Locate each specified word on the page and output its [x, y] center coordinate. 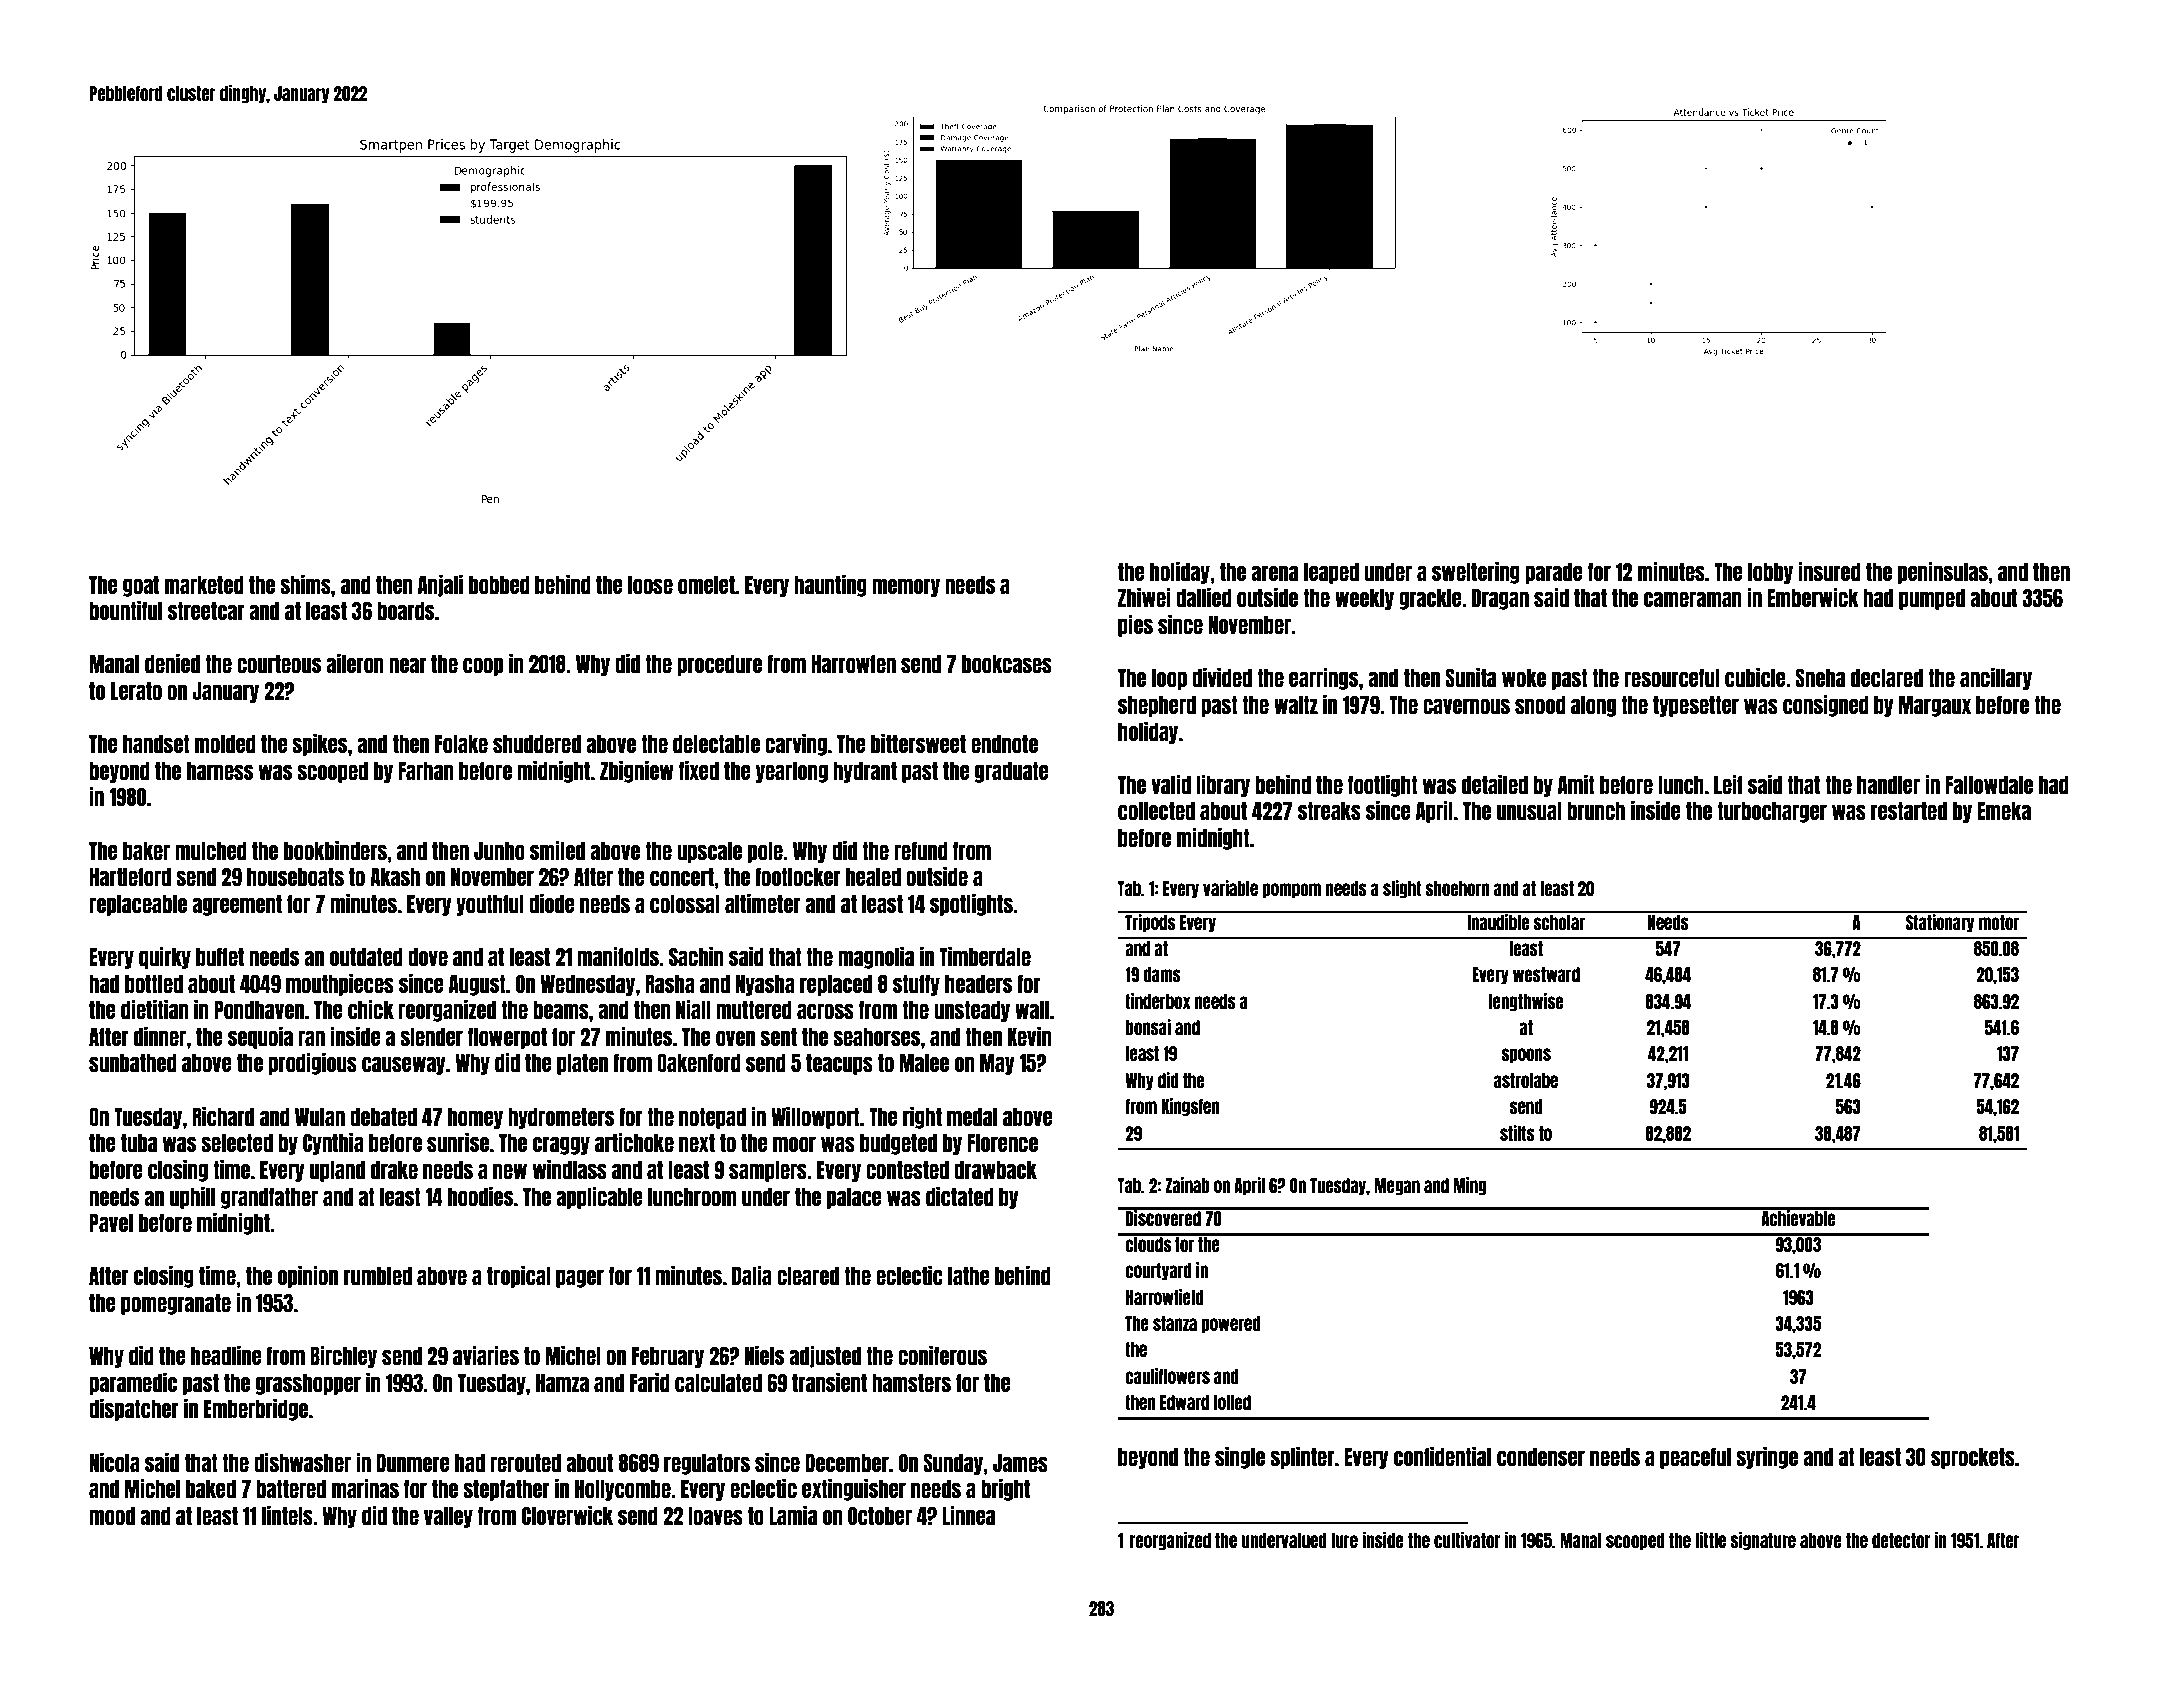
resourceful [1672, 678]
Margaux [1935, 706]
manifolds [618, 956]
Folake [461, 744]
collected [1156, 811]
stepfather [506, 1490]
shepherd [1157, 706]
